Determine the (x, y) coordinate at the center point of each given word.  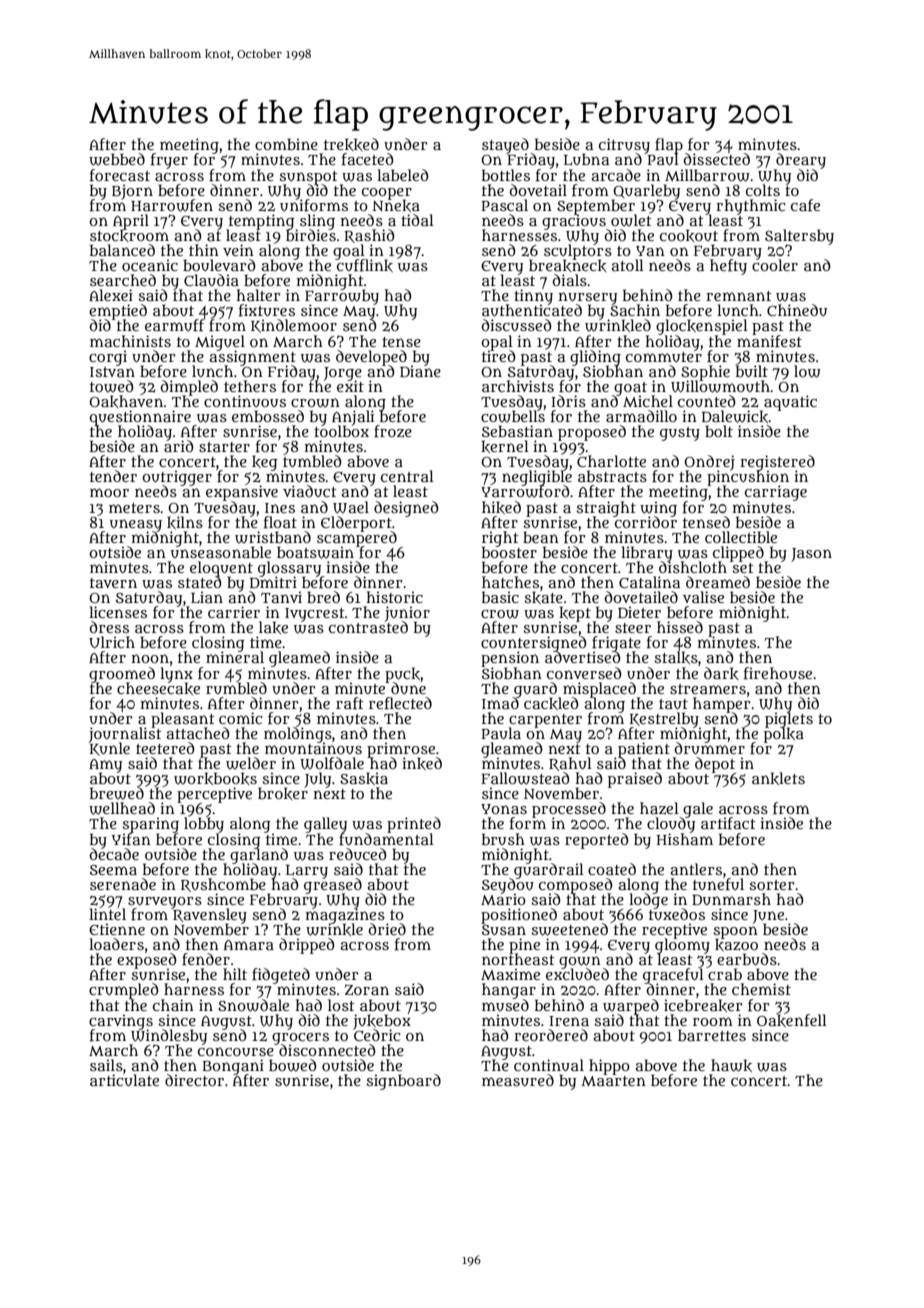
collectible (741, 537)
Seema (113, 870)
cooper (387, 193)
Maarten (613, 1081)
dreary (801, 161)
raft (350, 703)
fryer (169, 161)
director (194, 1080)
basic (500, 597)
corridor (645, 522)
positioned (519, 916)
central (407, 476)
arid (179, 446)
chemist (761, 989)
